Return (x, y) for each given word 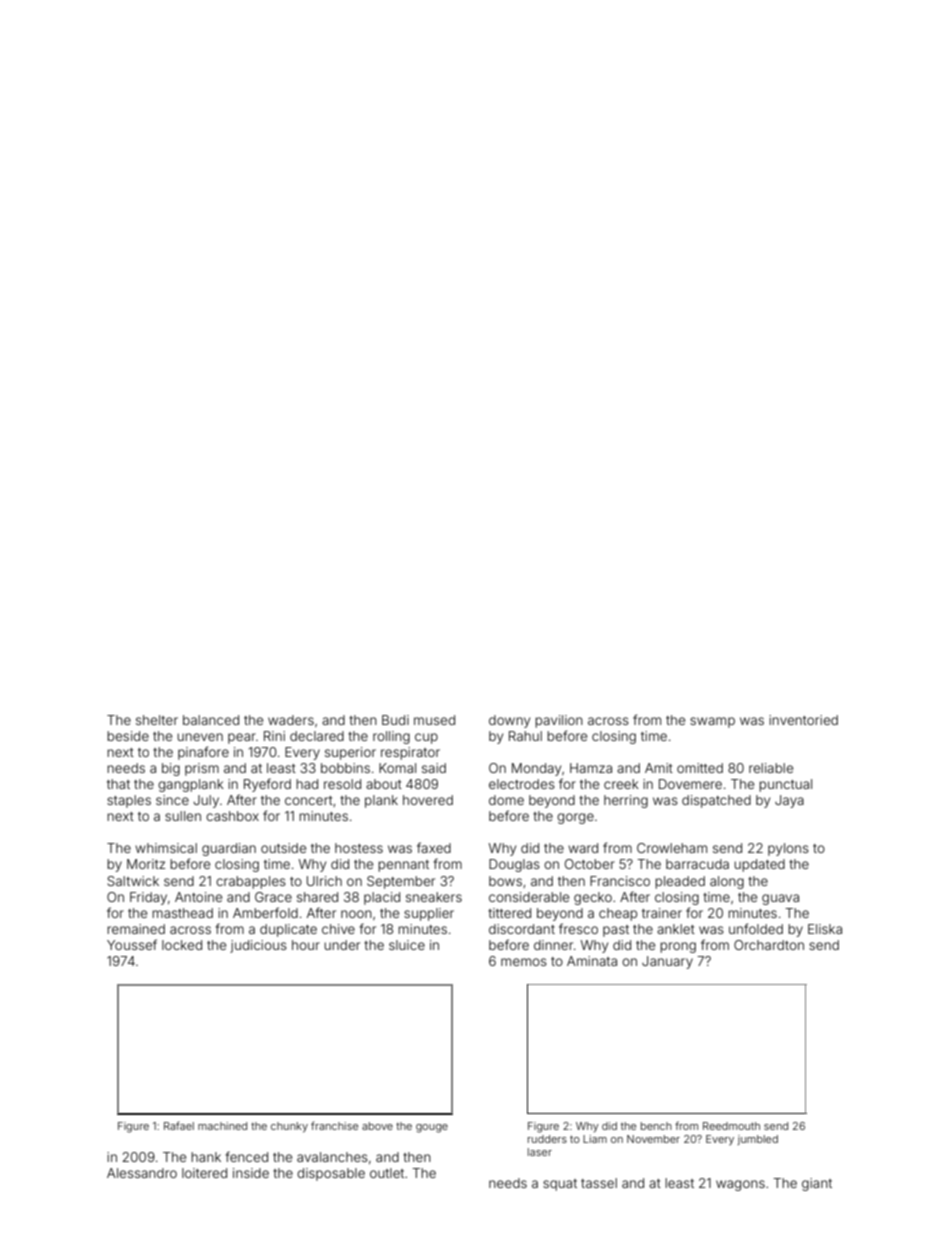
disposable (331, 1174)
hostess (359, 848)
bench (656, 1126)
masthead (182, 913)
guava (780, 899)
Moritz (146, 864)
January (667, 962)
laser (540, 1152)
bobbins (345, 768)
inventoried (803, 720)
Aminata (592, 961)
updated (759, 865)
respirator (410, 753)
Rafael (179, 1125)
